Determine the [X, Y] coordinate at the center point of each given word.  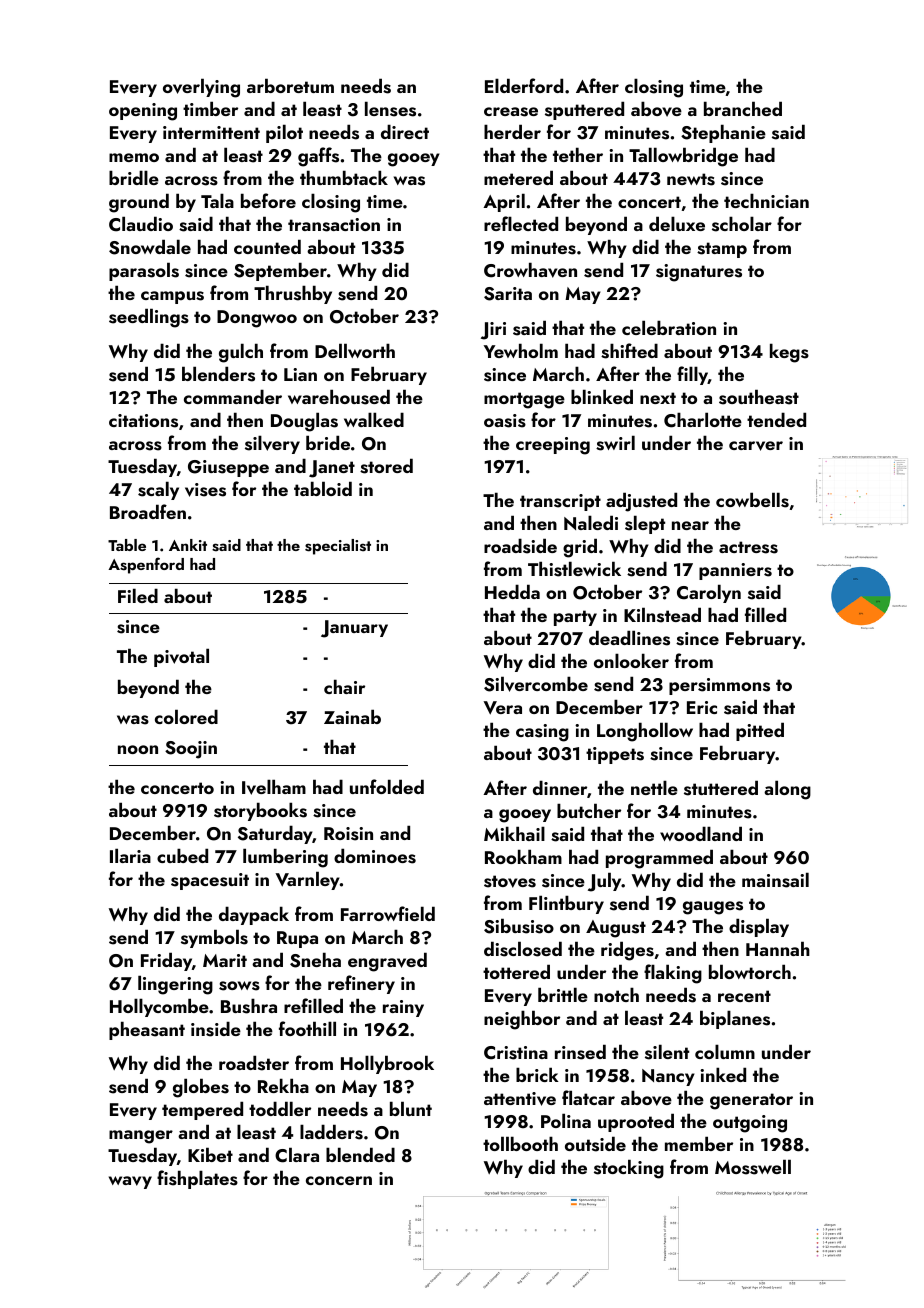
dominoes [375, 856]
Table [127, 545]
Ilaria [130, 855]
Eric [702, 707]
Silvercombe [536, 684]
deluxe [677, 223]
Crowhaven [530, 270]
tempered [202, 1110]
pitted [760, 731]
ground [139, 203]
